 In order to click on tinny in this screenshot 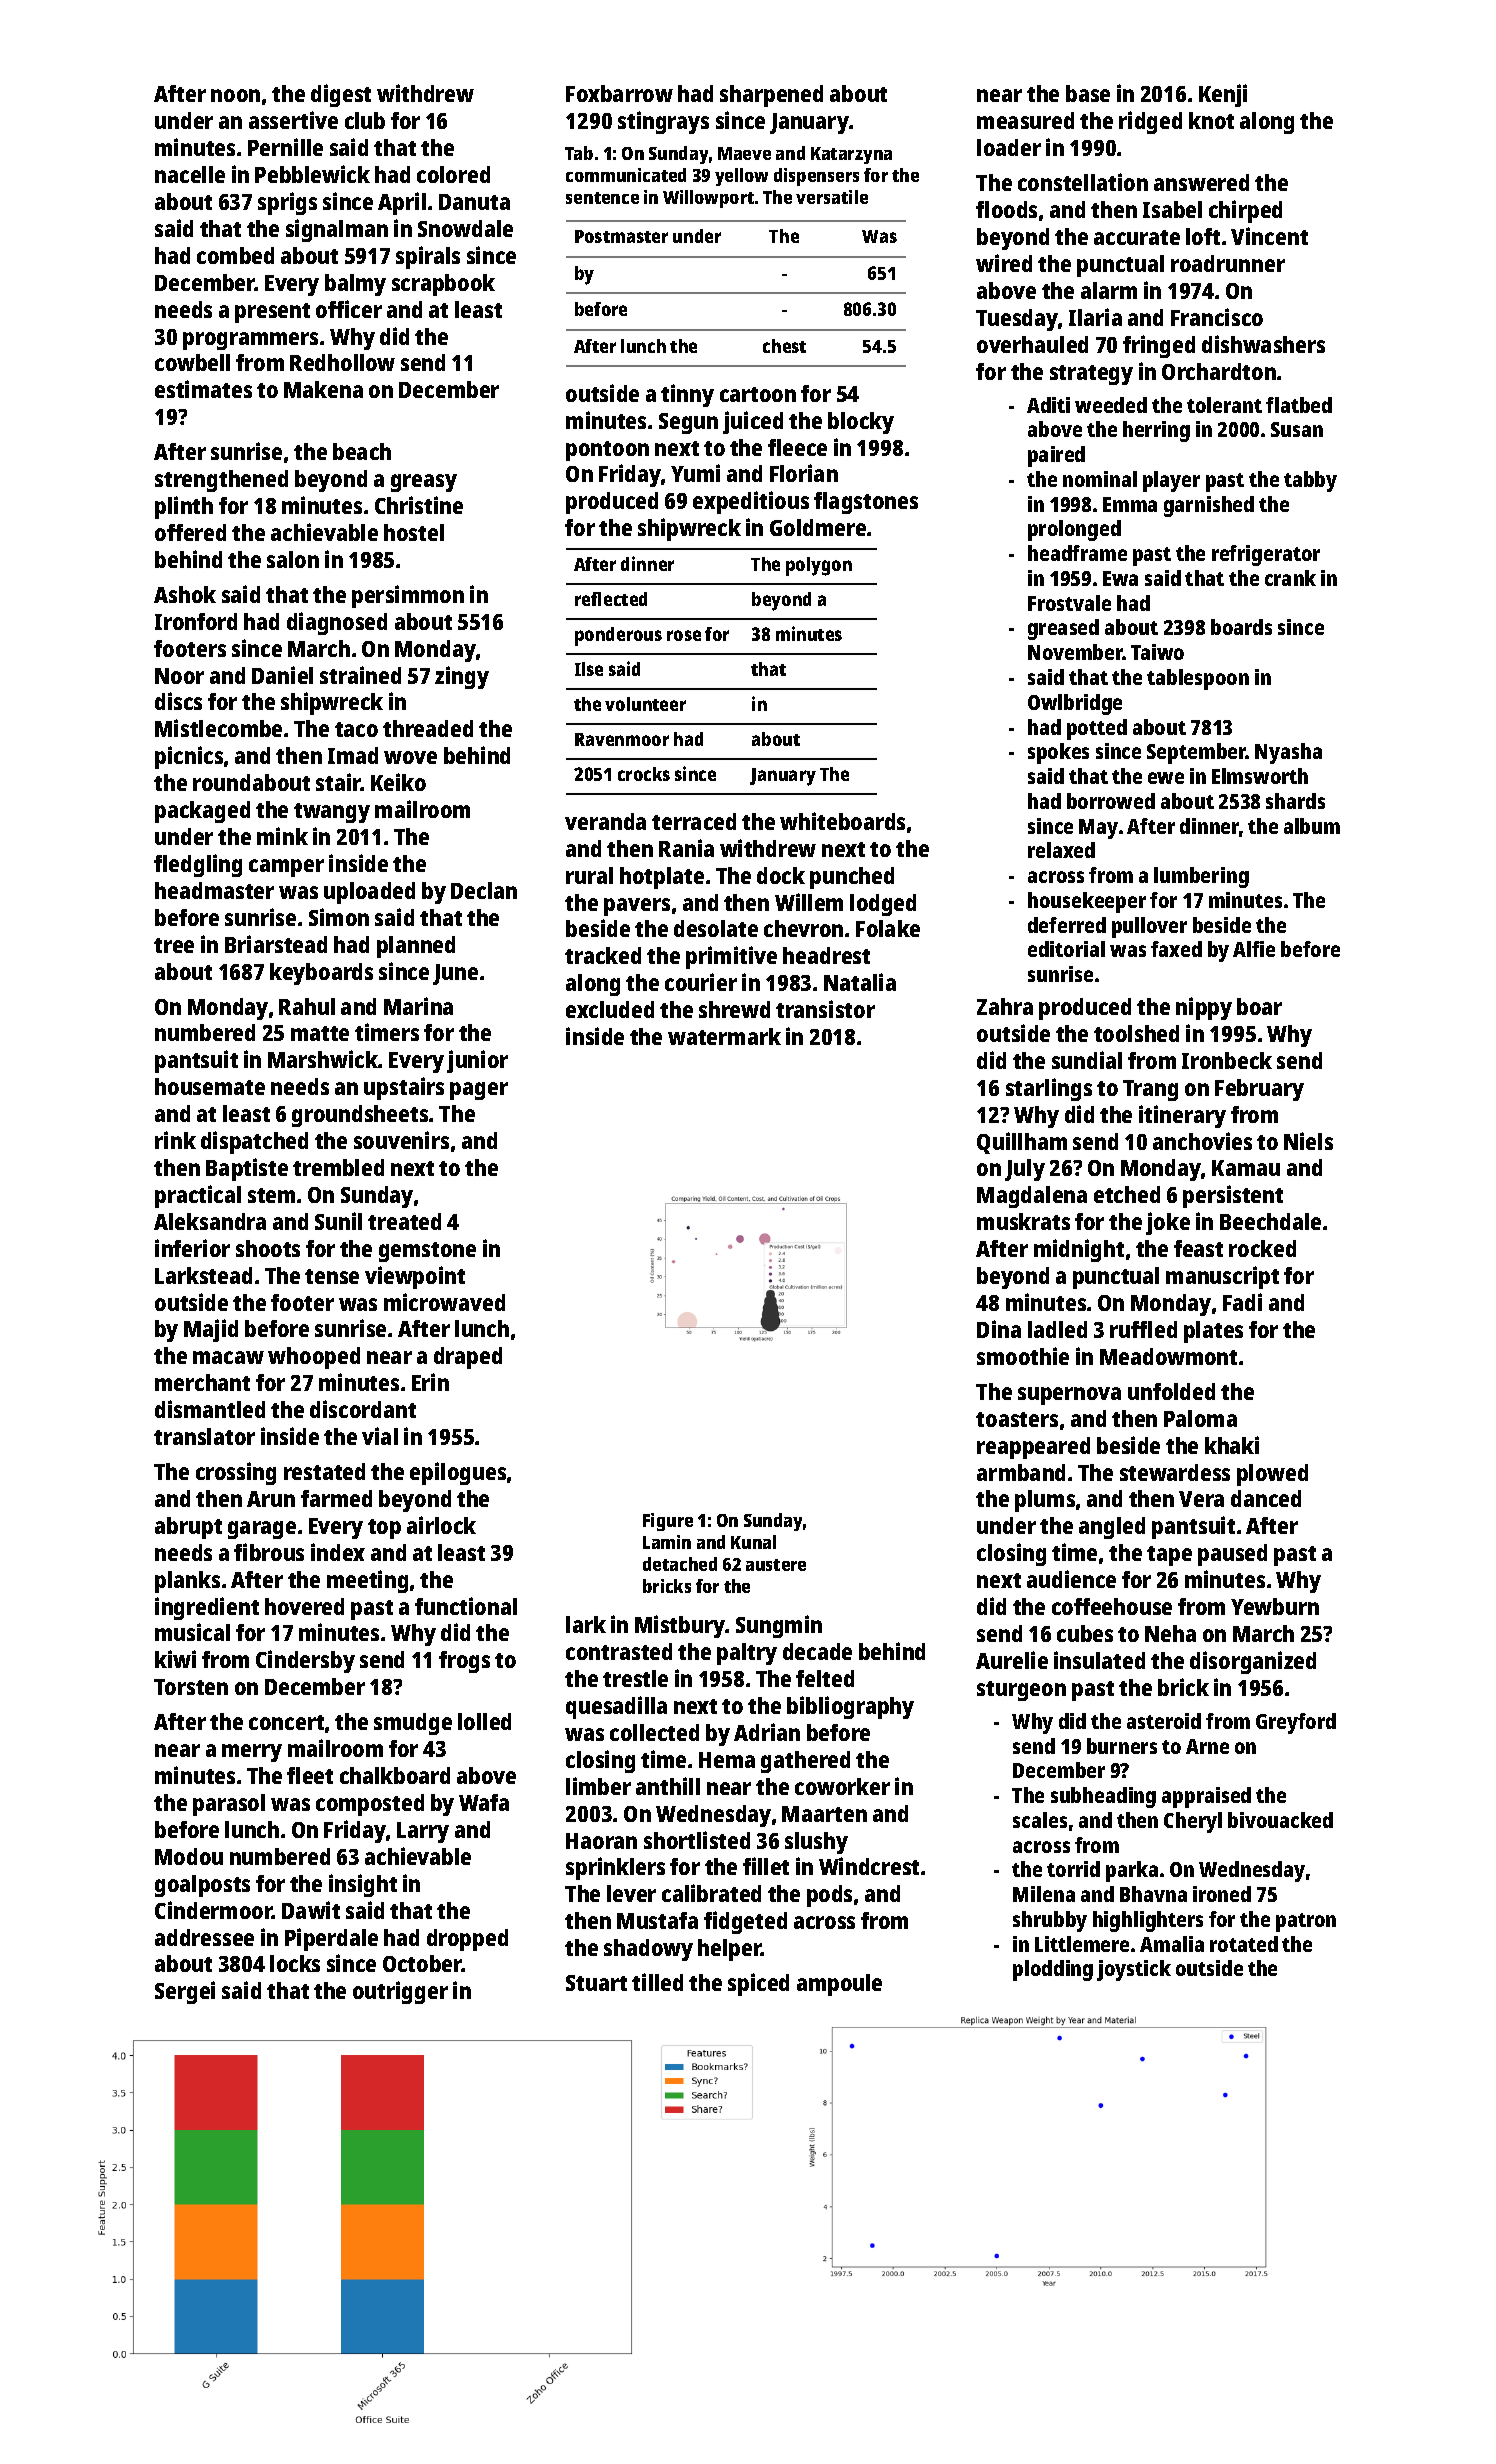, I will do `click(687, 395)`.
